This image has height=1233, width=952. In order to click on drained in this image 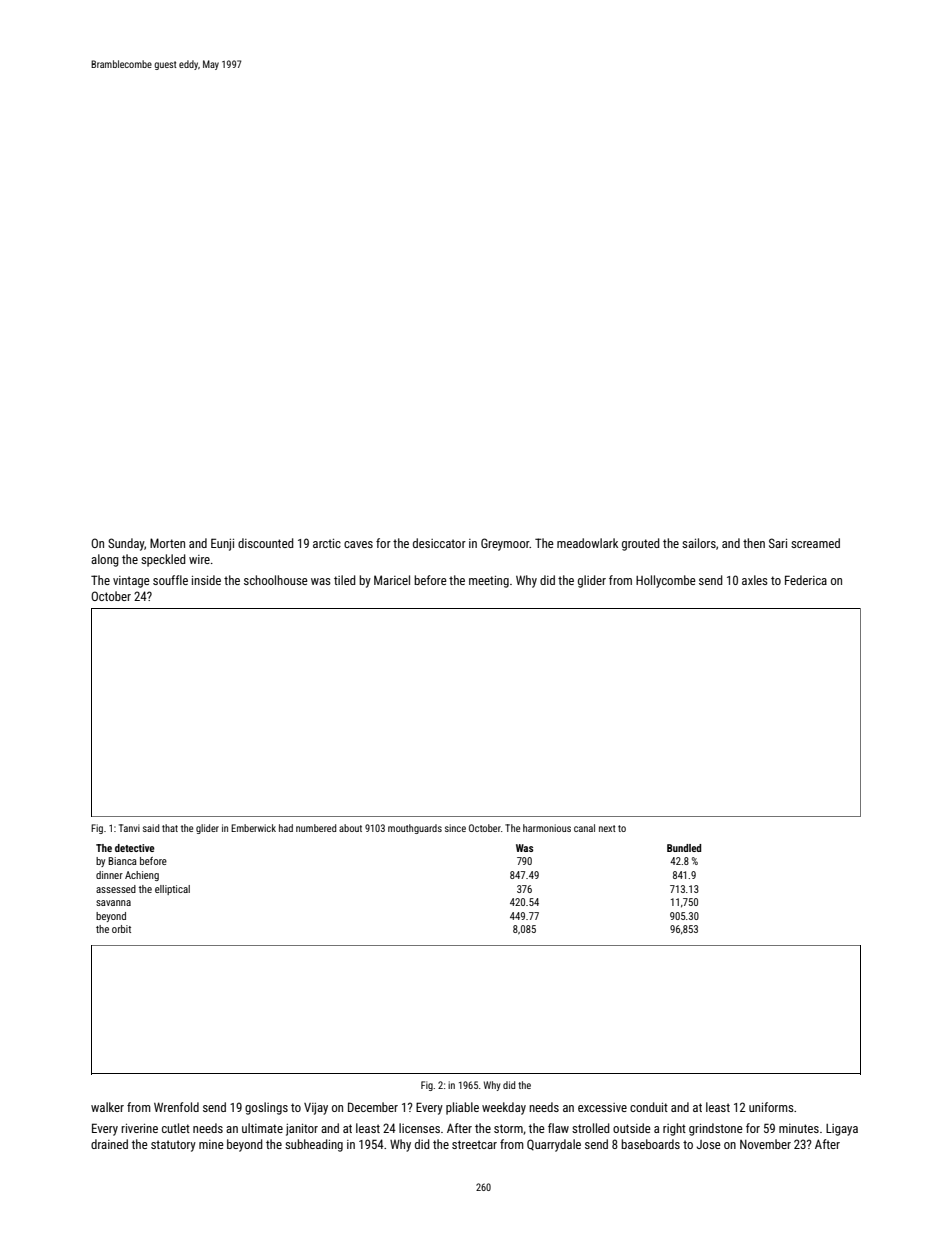, I will do `click(109, 1144)`.
